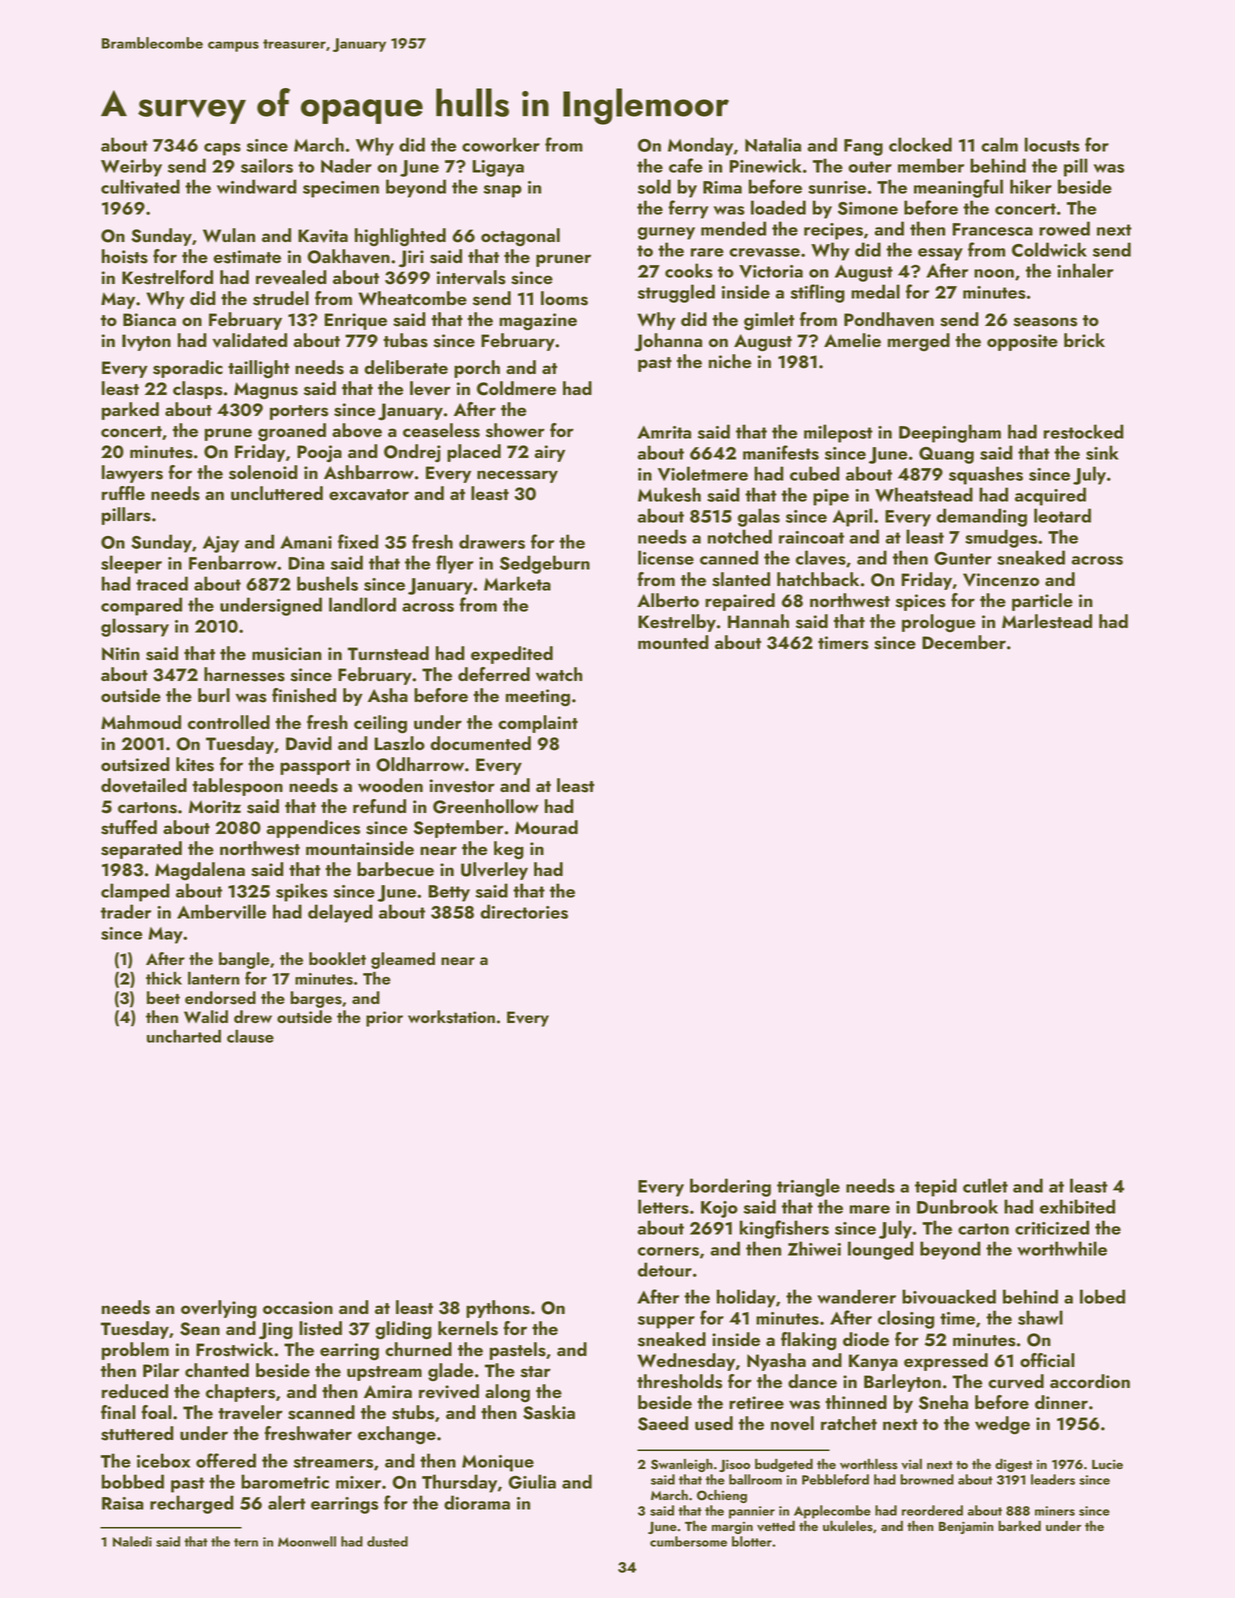 This screenshot has height=1598, width=1235. I want to click on cutlet, so click(985, 1185).
